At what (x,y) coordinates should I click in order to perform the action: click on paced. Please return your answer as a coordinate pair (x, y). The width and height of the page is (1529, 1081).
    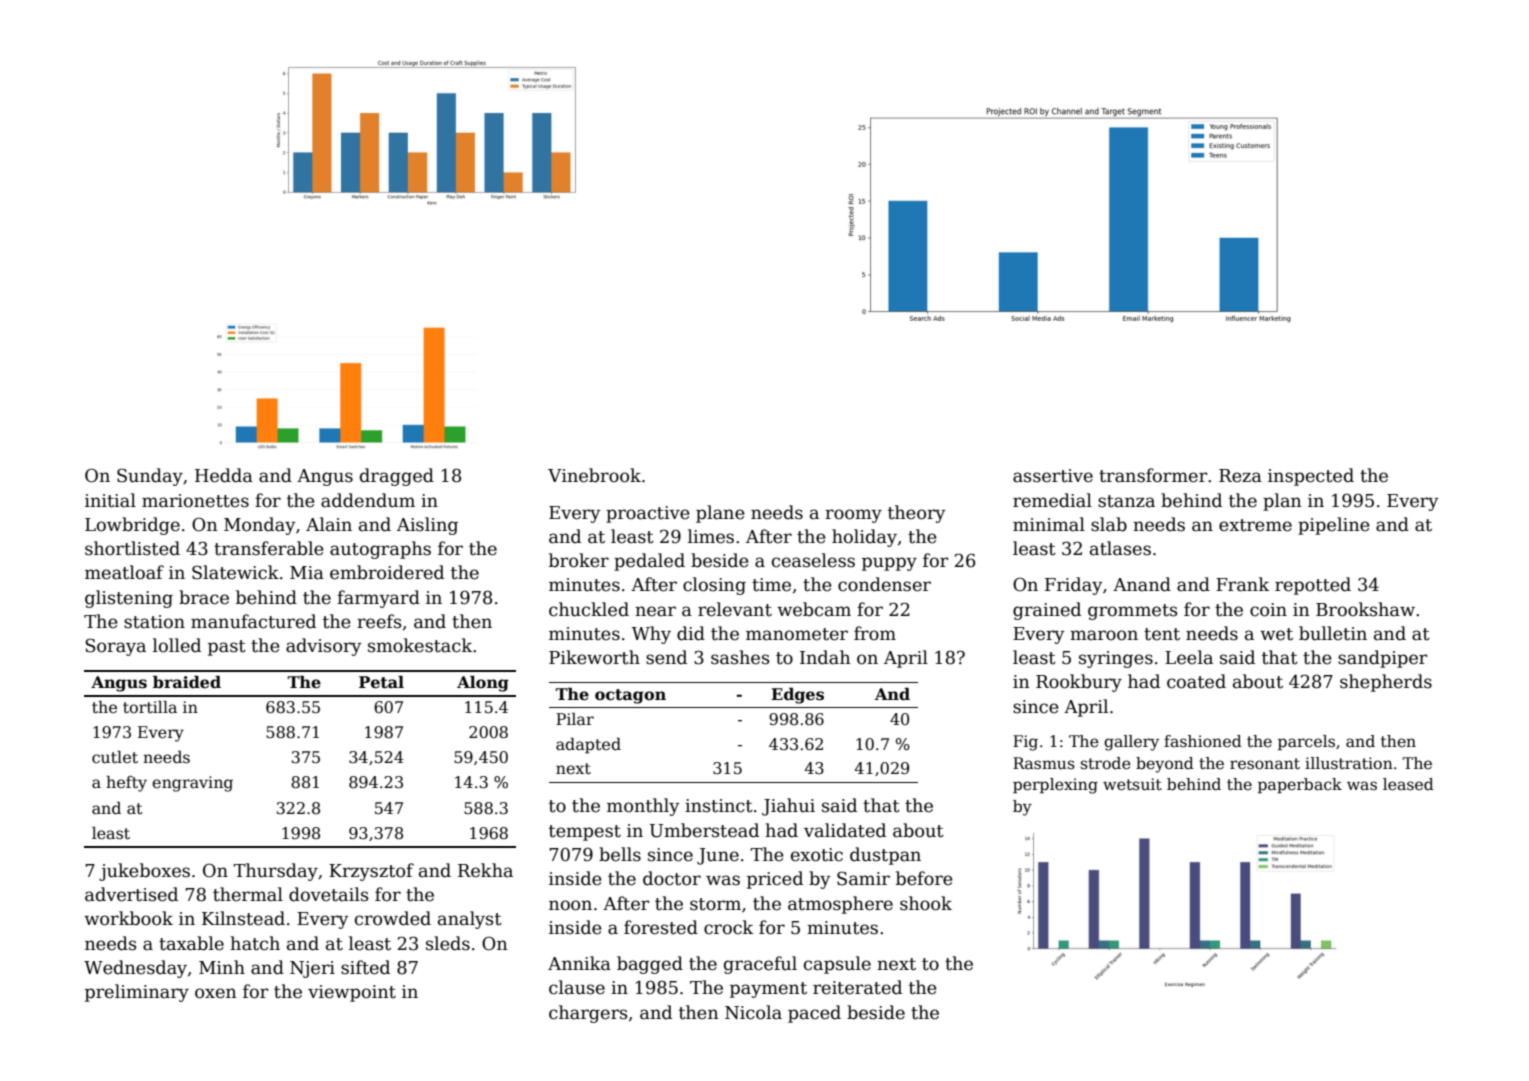
    Looking at the image, I should click on (814, 1014).
